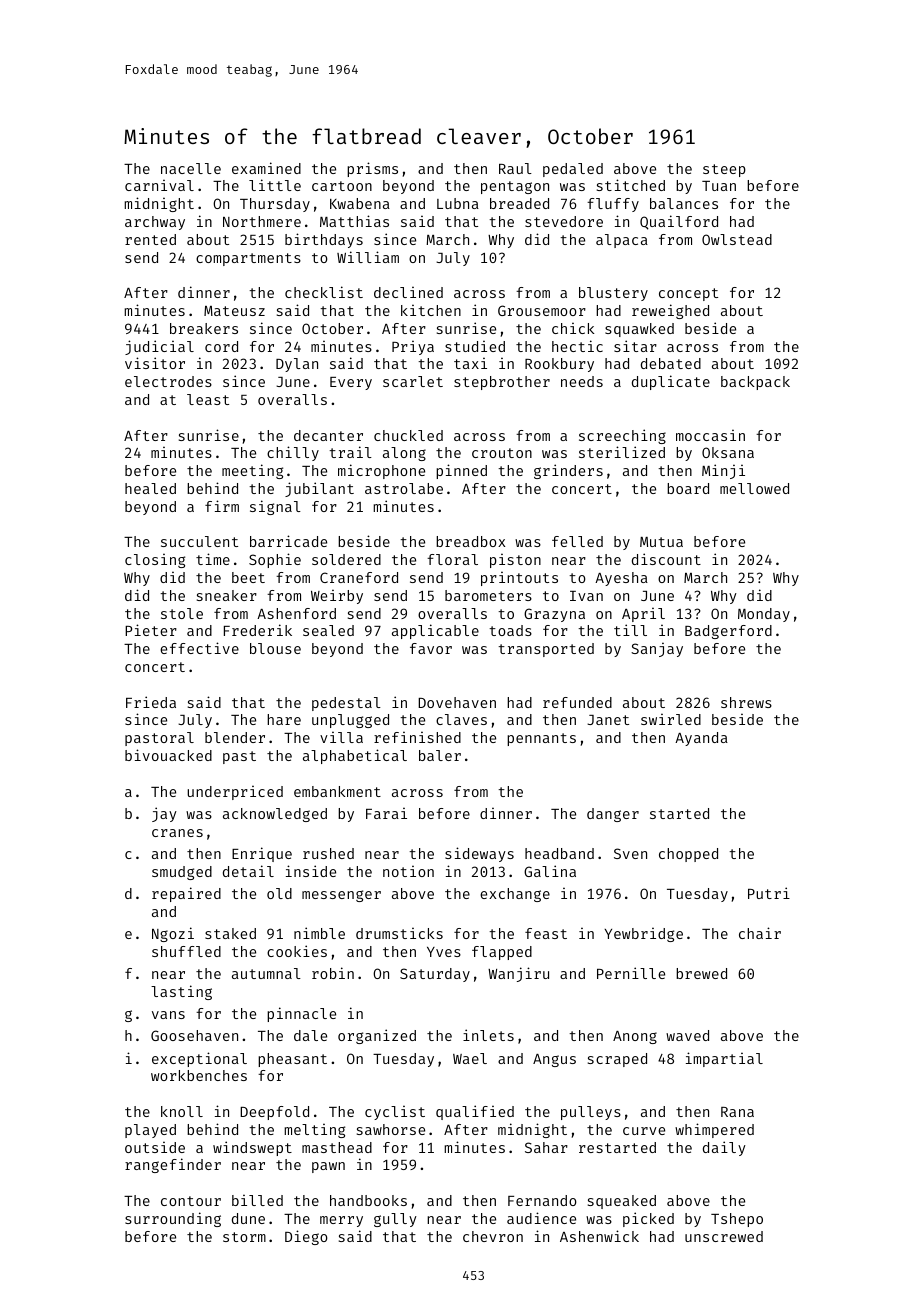 The width and height of the image is (924, 1314). What do you see at coordinates (408, 435) in the image?
I see `chuckled` at bounding box center [408, 435].
